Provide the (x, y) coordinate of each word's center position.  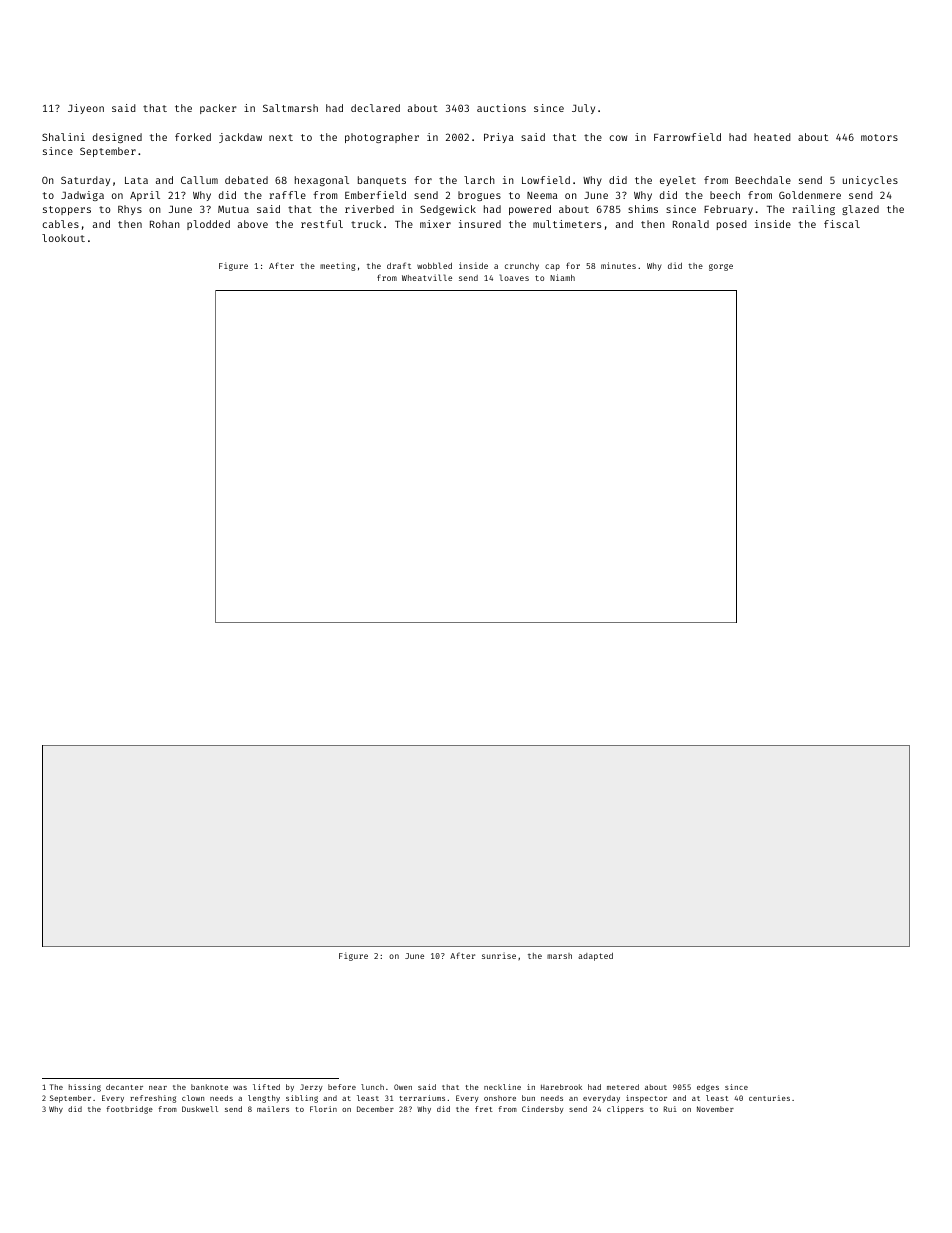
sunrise (499, 955)
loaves (514, 277)
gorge (721, 267)
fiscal (842, 224)
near (158, 1088)
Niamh (562, 277)
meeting (338, 266)
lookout (63, 238)
